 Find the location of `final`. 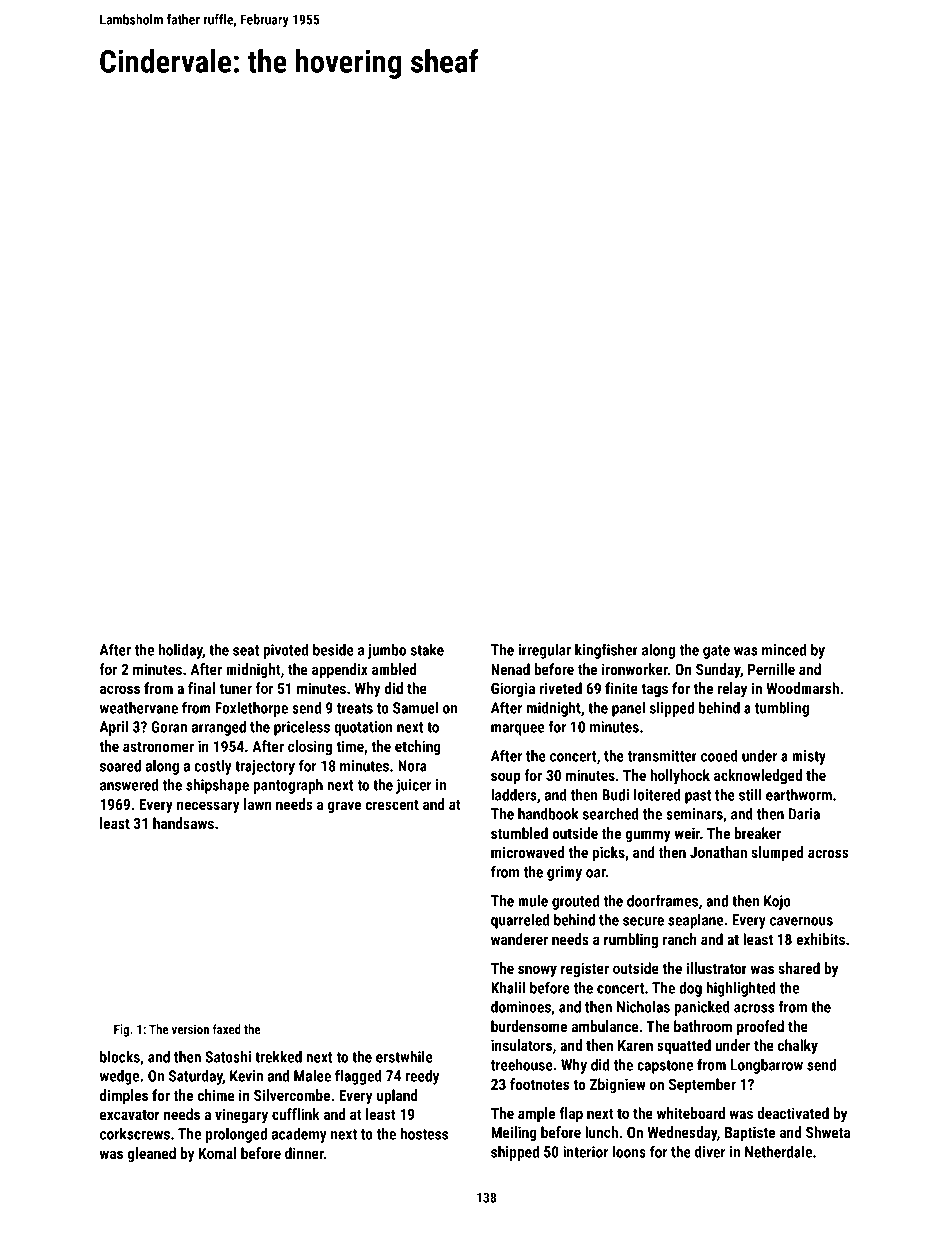

final is located at coordinates (201, 688).
